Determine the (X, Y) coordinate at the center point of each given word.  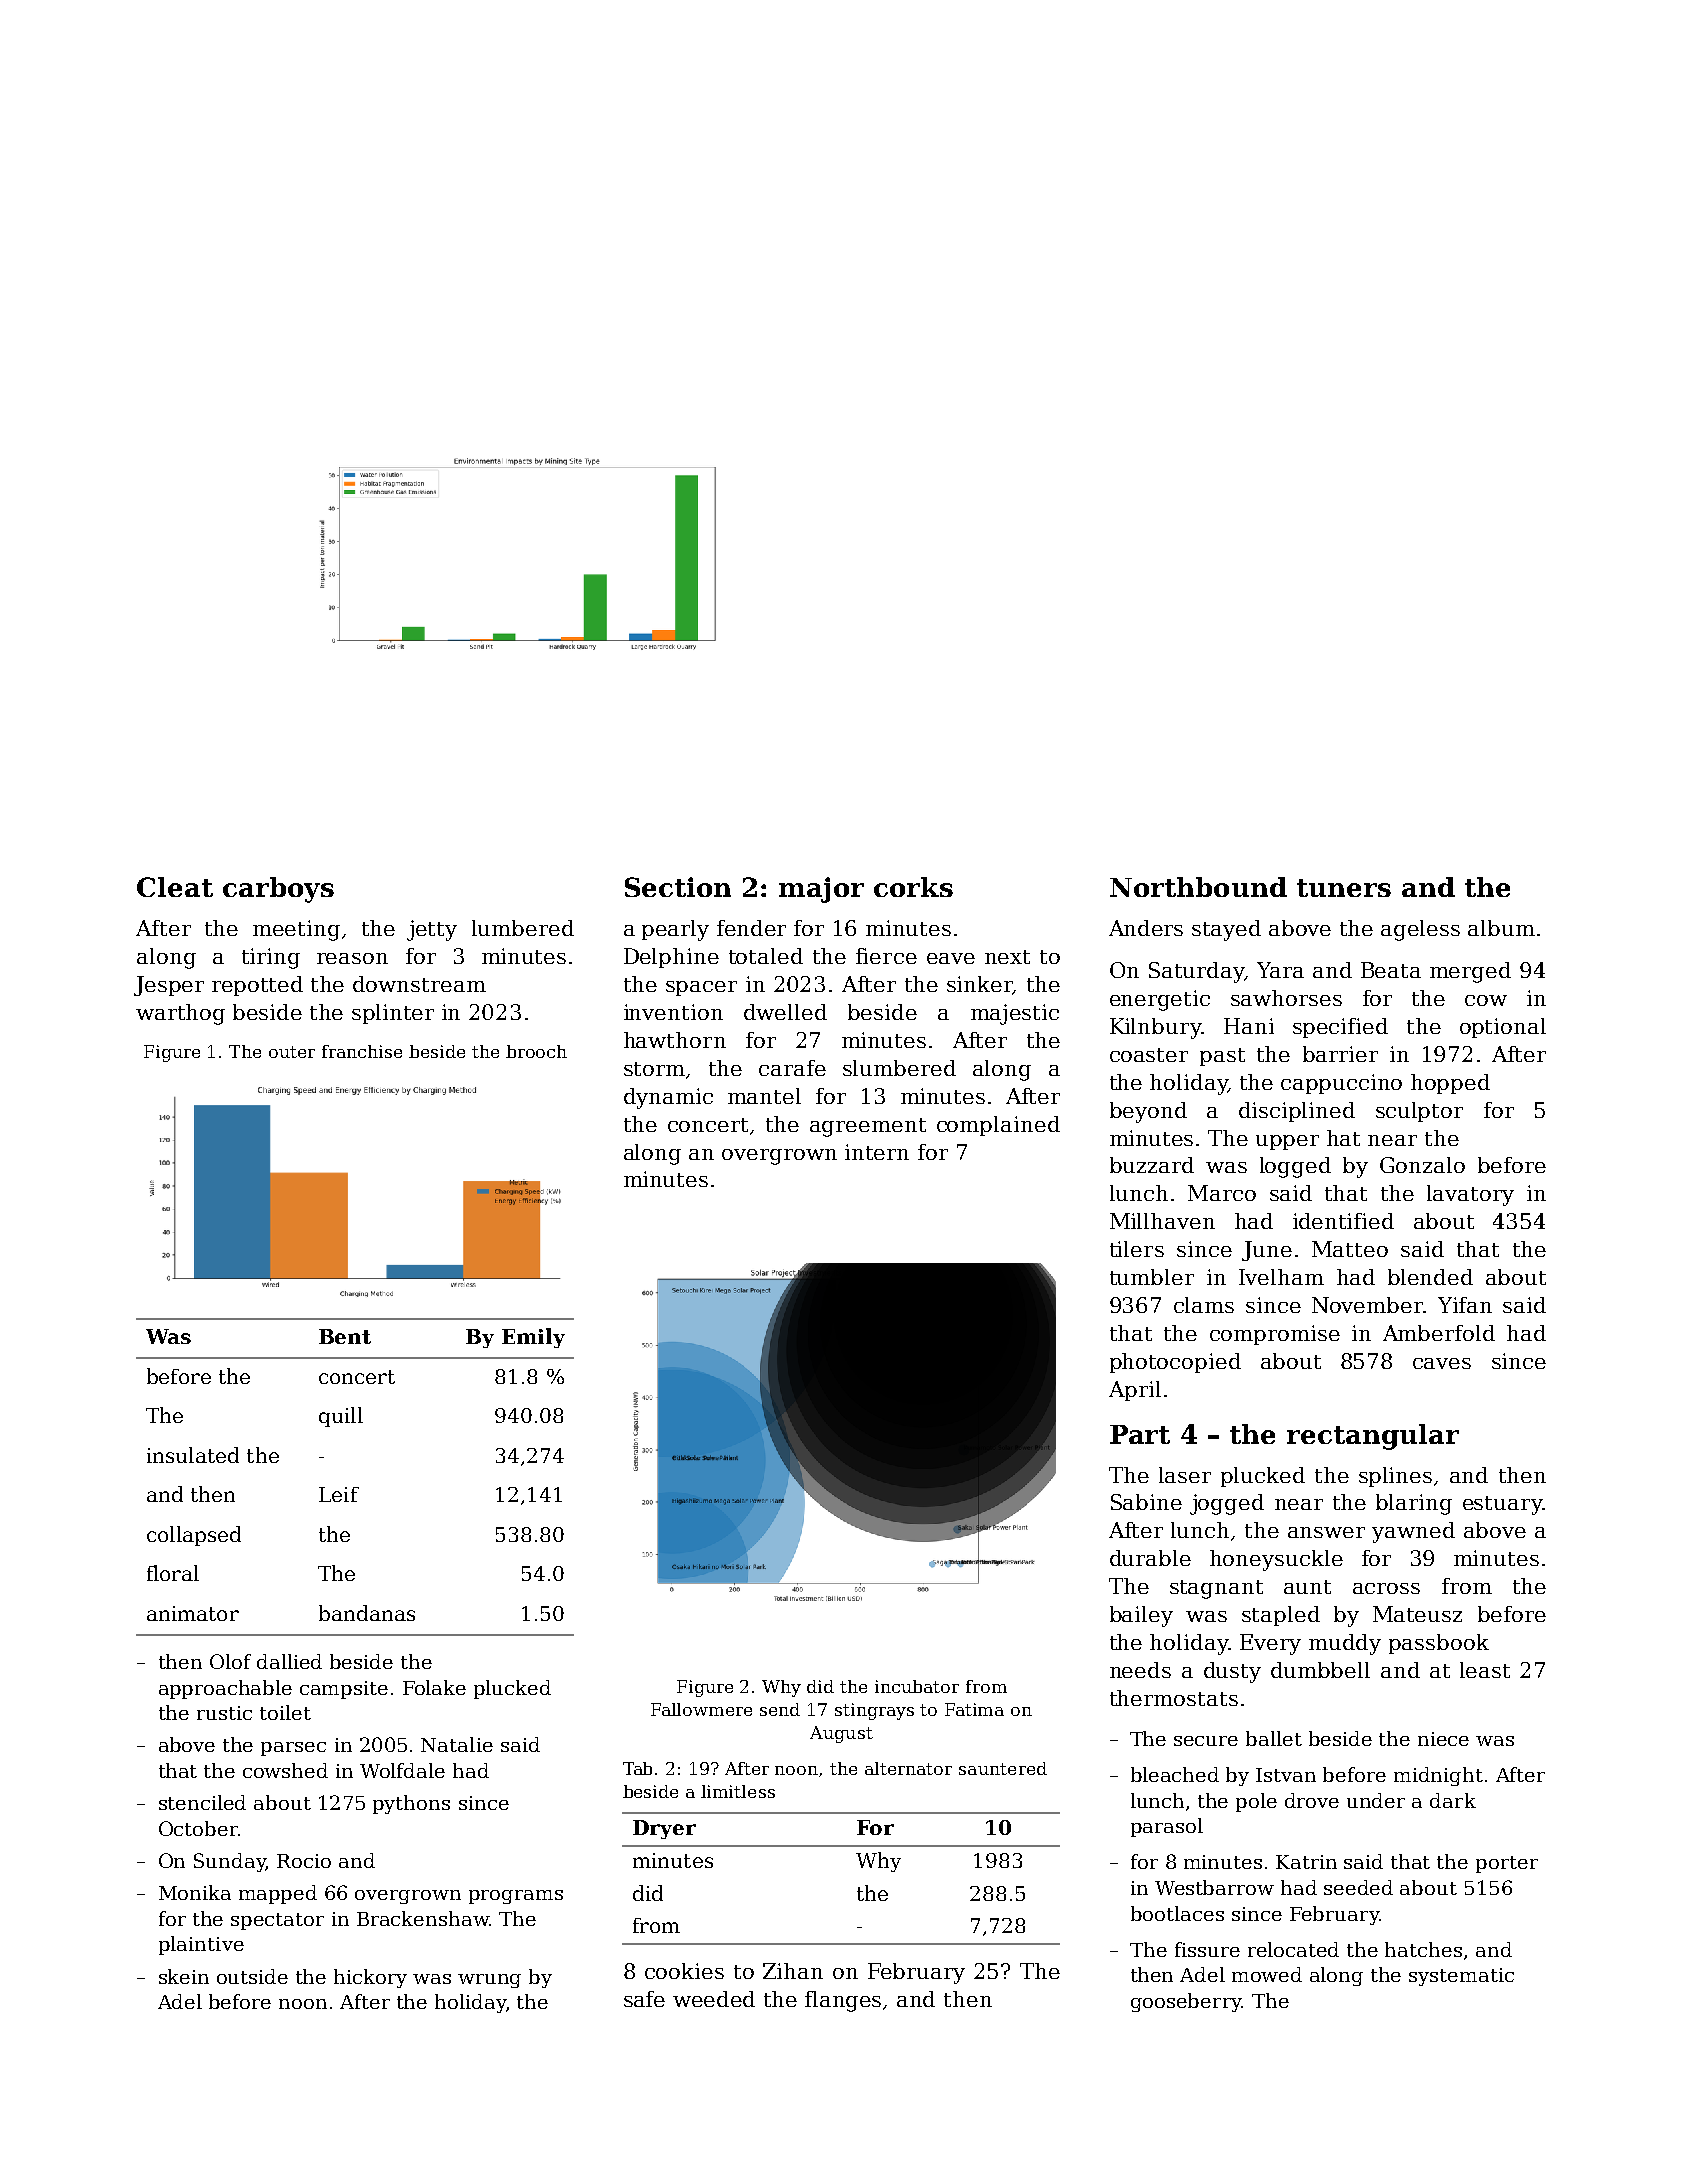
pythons (411, 1804)
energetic (1160, 1000)
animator (193, 1613)
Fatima (974, 1709)
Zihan (793, 1971)
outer (292, 1052)
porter (1507, 1864)
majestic (1015, 1014)
